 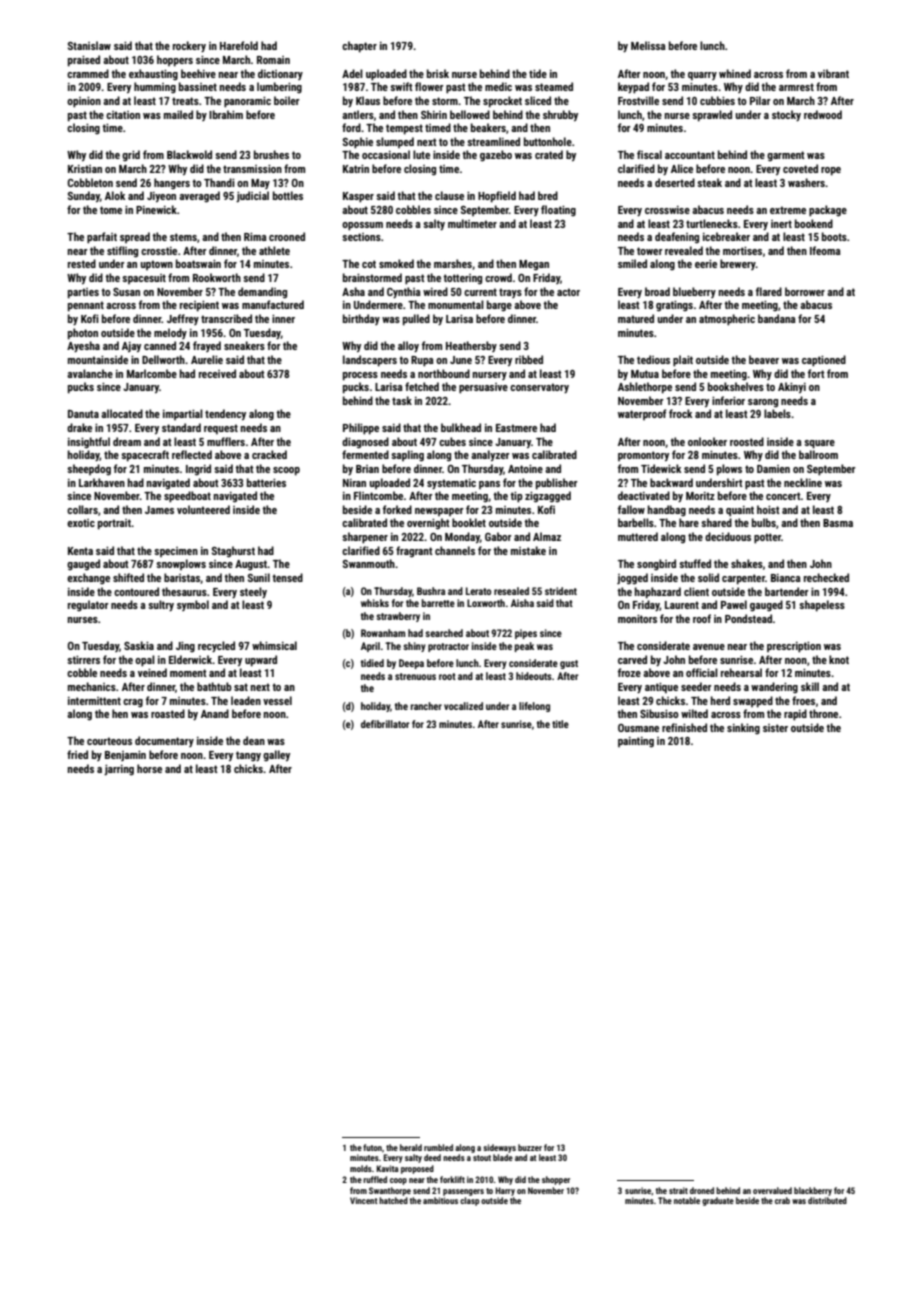 What do you see at coordinates (411, 1147) in the image?
I see `herald` at bounding box center [411, 1147].
